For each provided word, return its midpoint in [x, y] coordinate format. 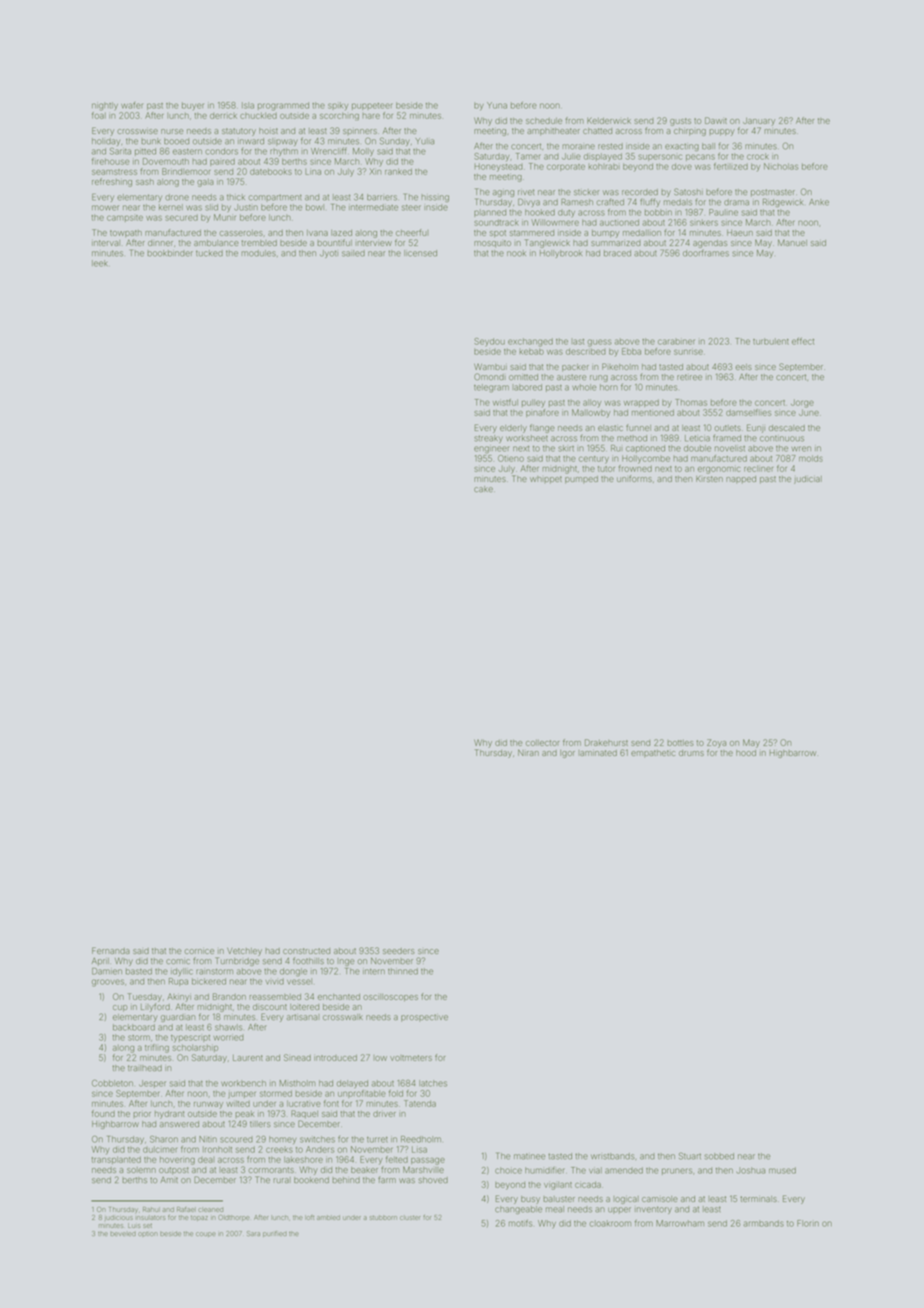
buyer [193, 106]
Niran [528, 752]
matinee [529, 1157]
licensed [420, 253]
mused [782, 1170]
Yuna [497, 105]
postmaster [773, 193]
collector [542, 743]
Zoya [716, 743]
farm [387, 1179]
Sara [253, 1233]
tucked [209, 253]
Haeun [740, 233]
